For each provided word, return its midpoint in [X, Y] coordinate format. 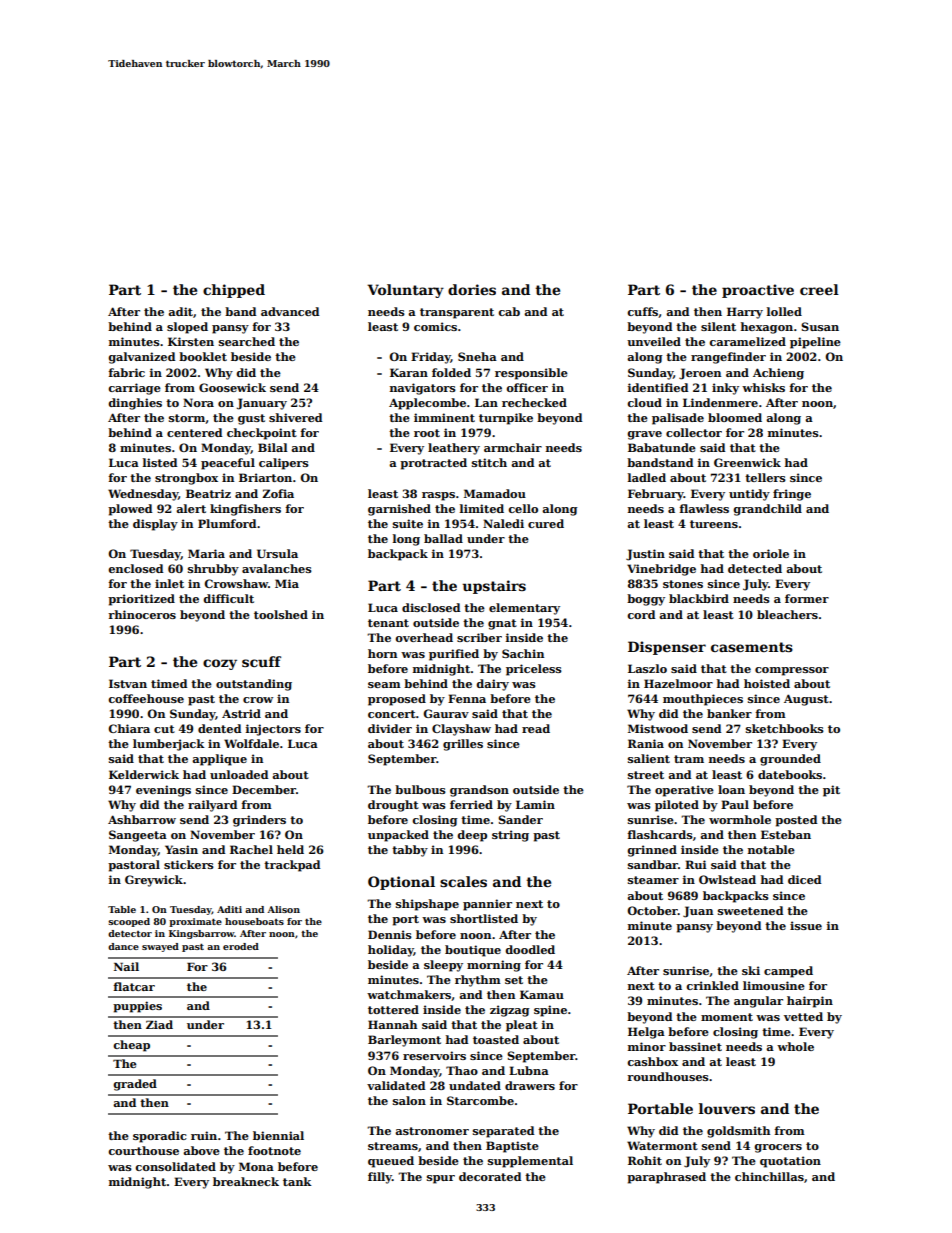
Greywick [154, 881]
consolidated [175, 1166]
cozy [220, 664]
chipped [234, 291]
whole [795, 1046]
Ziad [159, 1024]
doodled [530, 949]
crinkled [712, 985]
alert [191, 508]
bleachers [787, 614]
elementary [524, 609]
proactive [758, 291]
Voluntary [405, 291]
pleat [522, 1026]
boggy [646, 600]
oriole [771, 553]
